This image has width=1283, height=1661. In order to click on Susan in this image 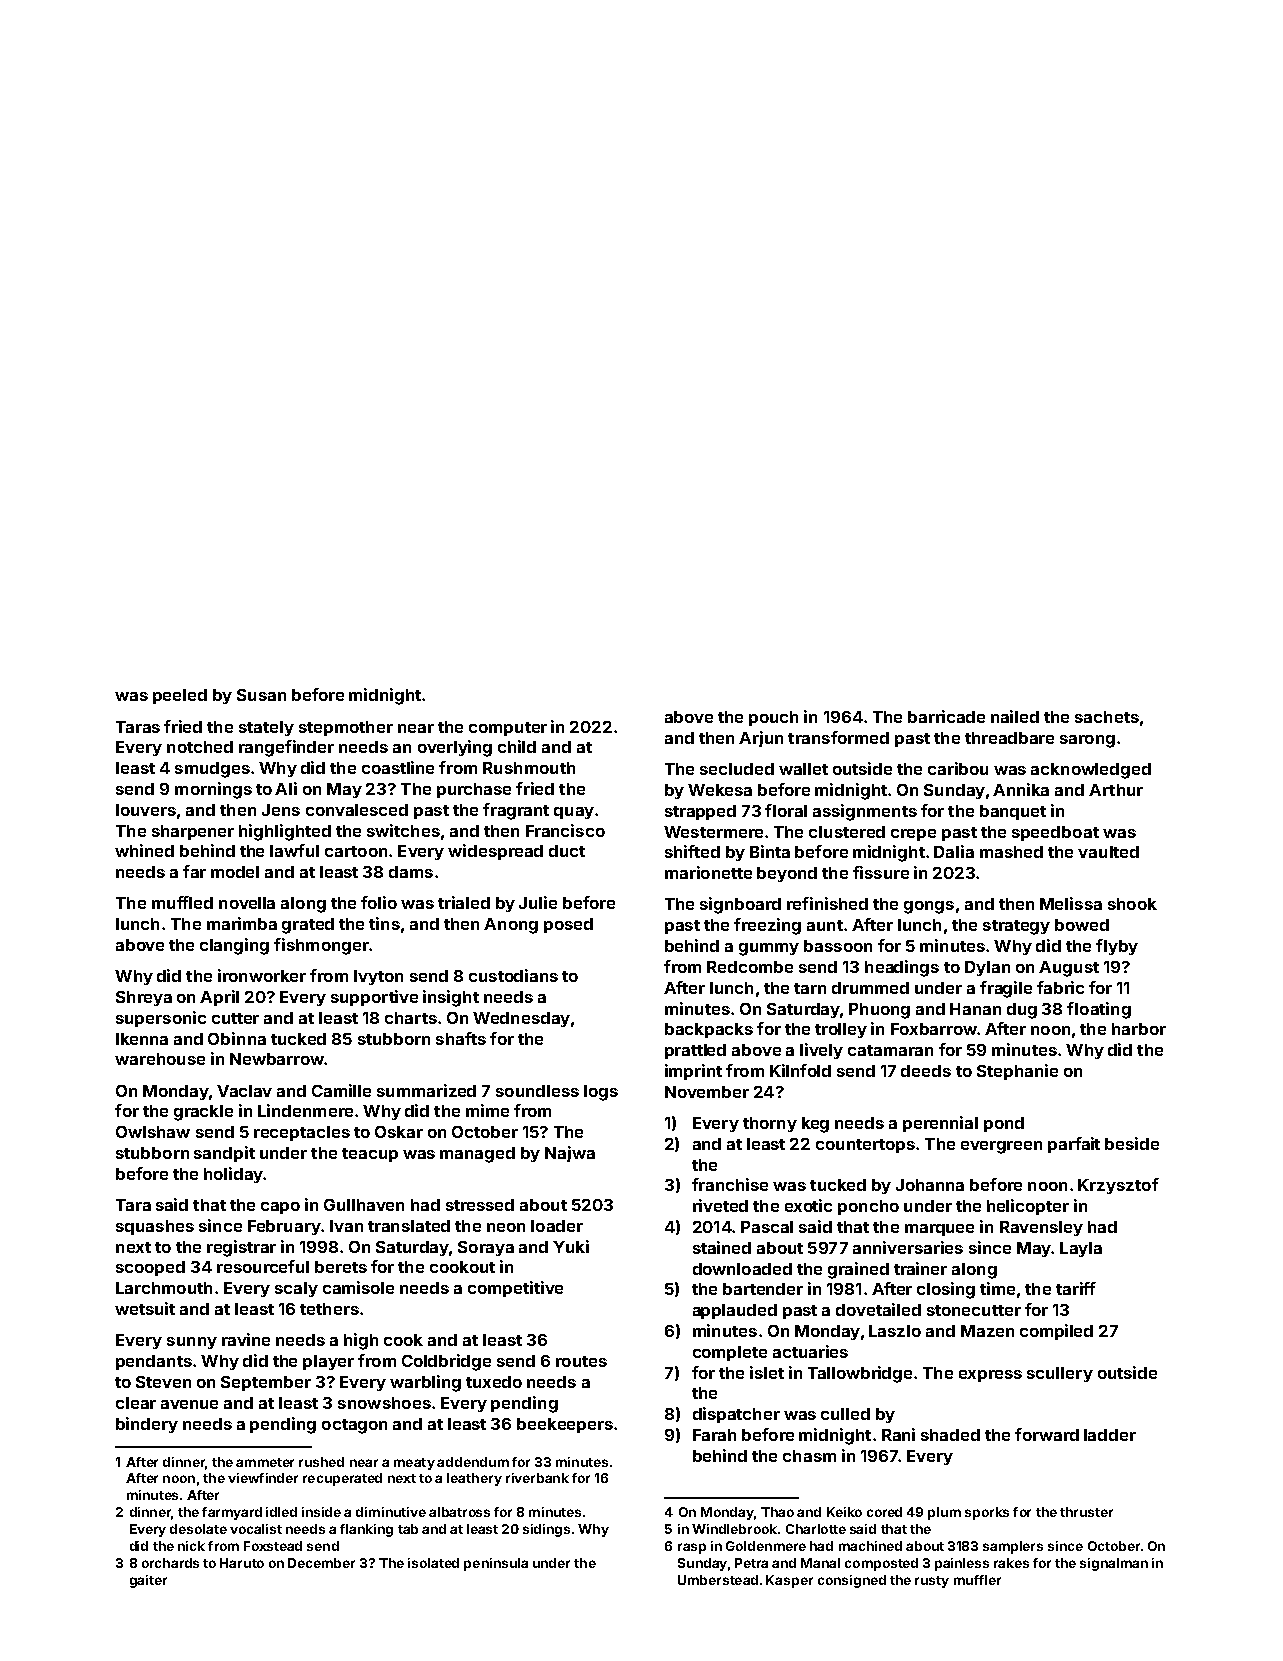, I will do `click(261, 695)`.
